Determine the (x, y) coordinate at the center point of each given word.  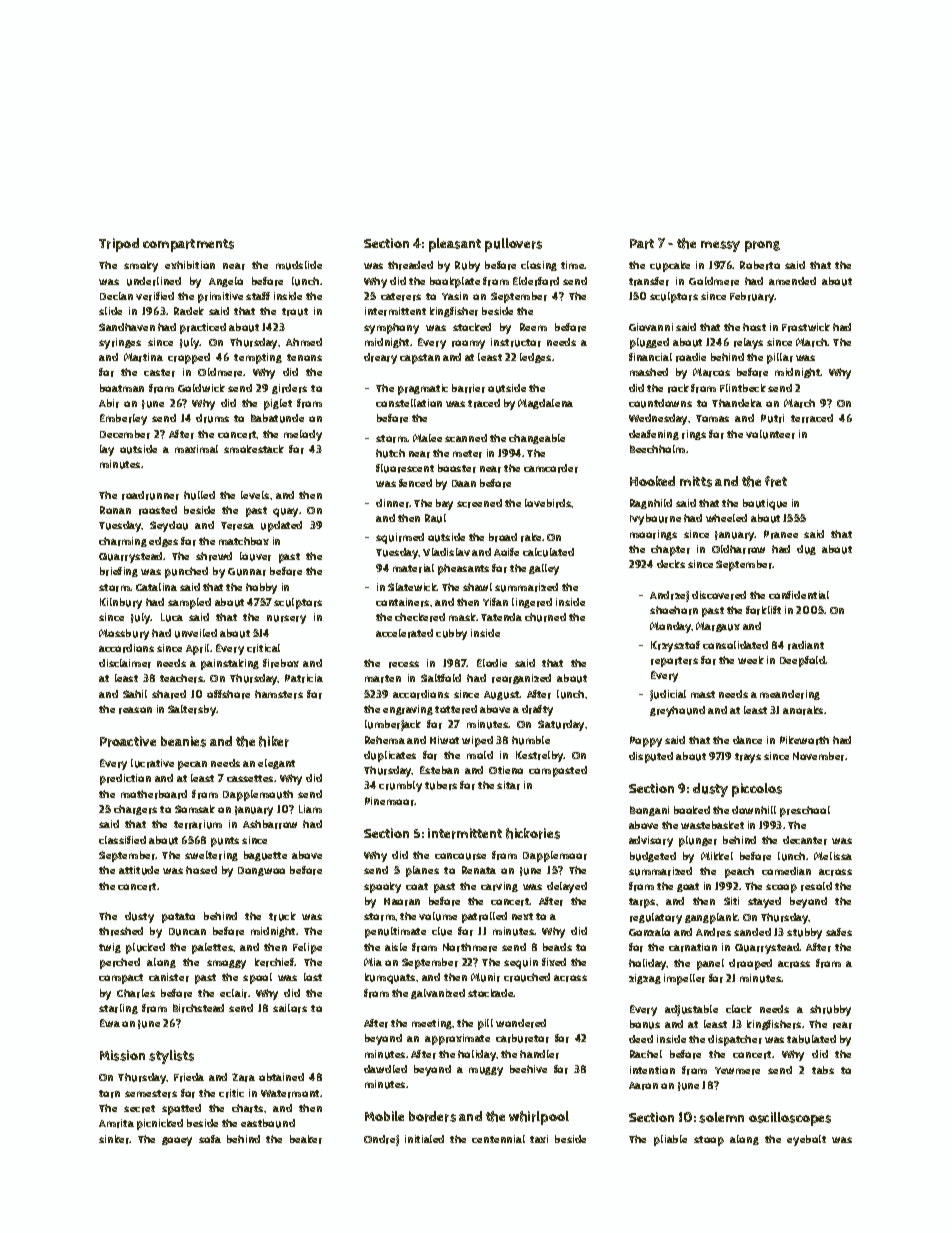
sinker (114, 1139)
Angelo (226, 282)
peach (739, 872)
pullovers (513, 245)
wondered (521, 1023)
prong (762, 246)
